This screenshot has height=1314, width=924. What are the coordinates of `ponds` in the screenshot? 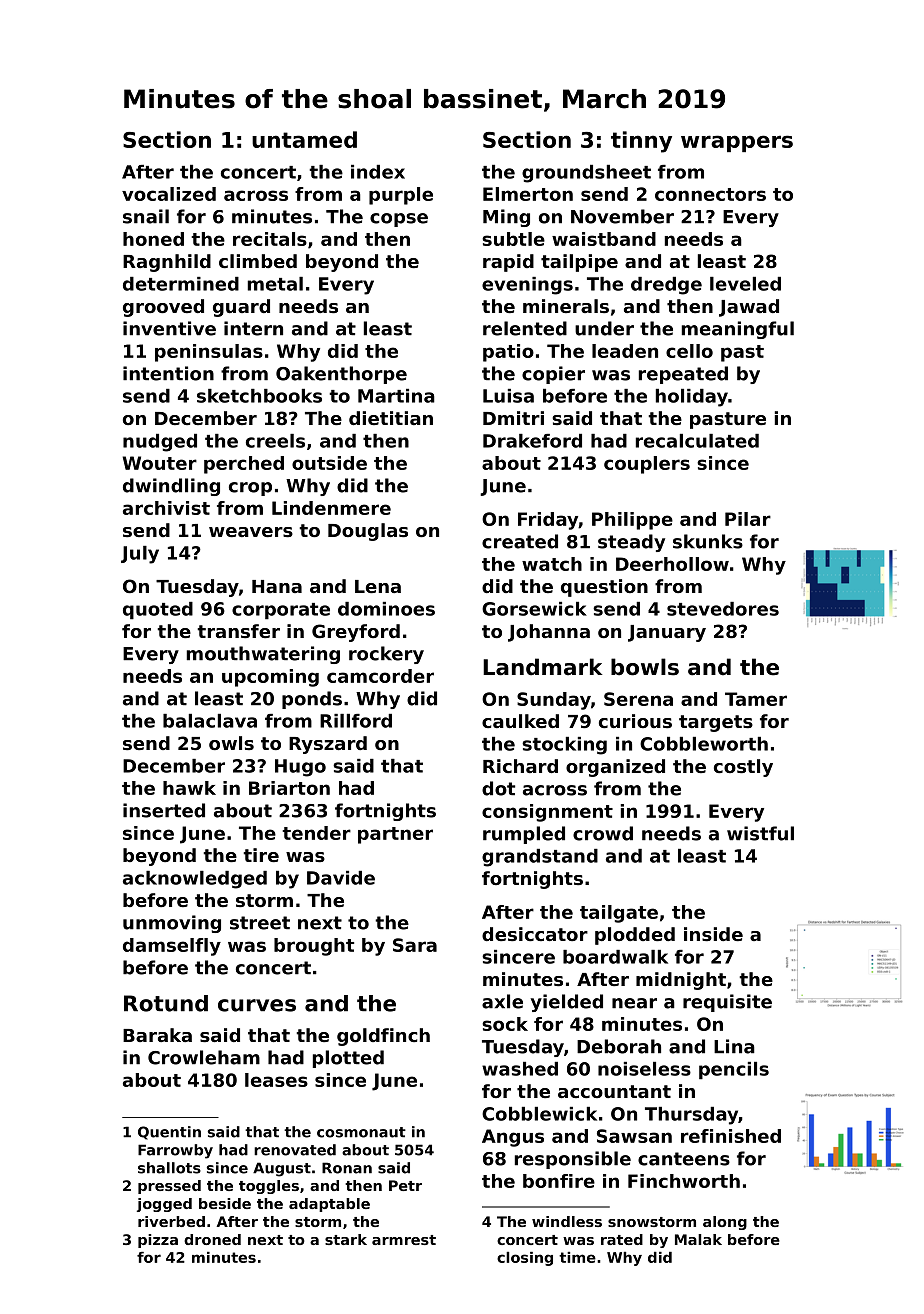 It's located at (312, 700).
